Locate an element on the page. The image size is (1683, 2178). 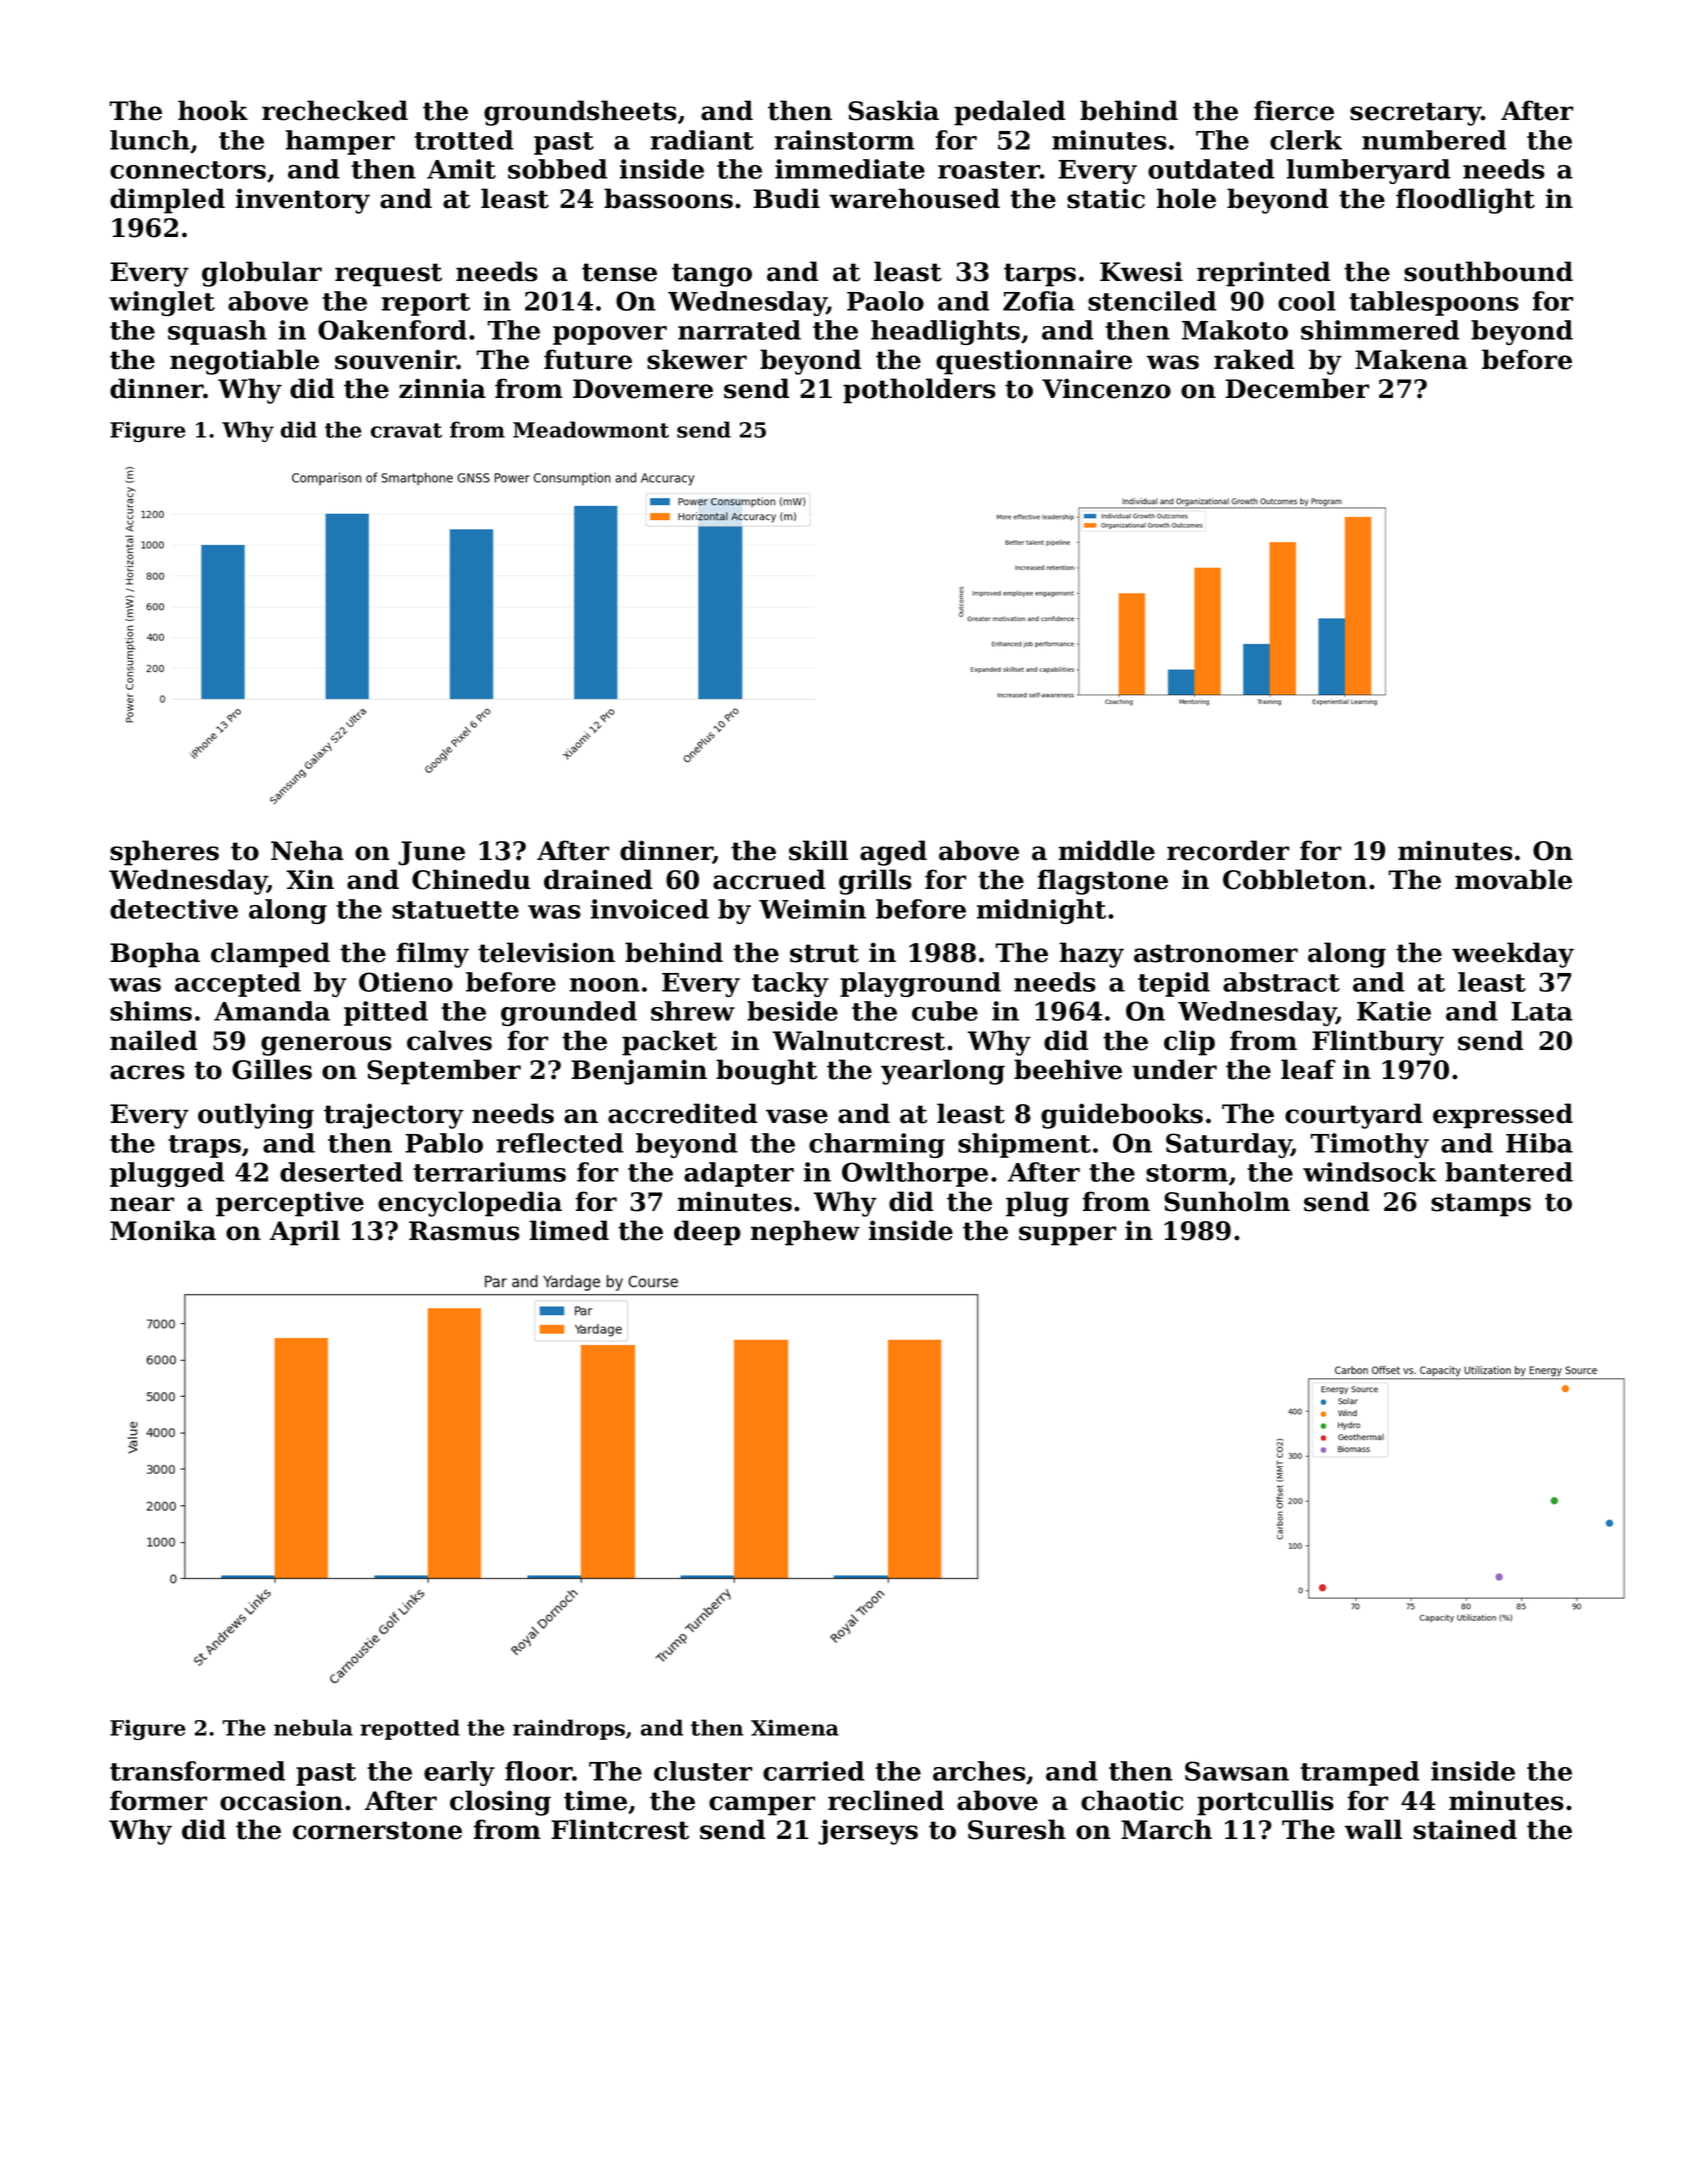
former is located at coordinates (158, 1800).
